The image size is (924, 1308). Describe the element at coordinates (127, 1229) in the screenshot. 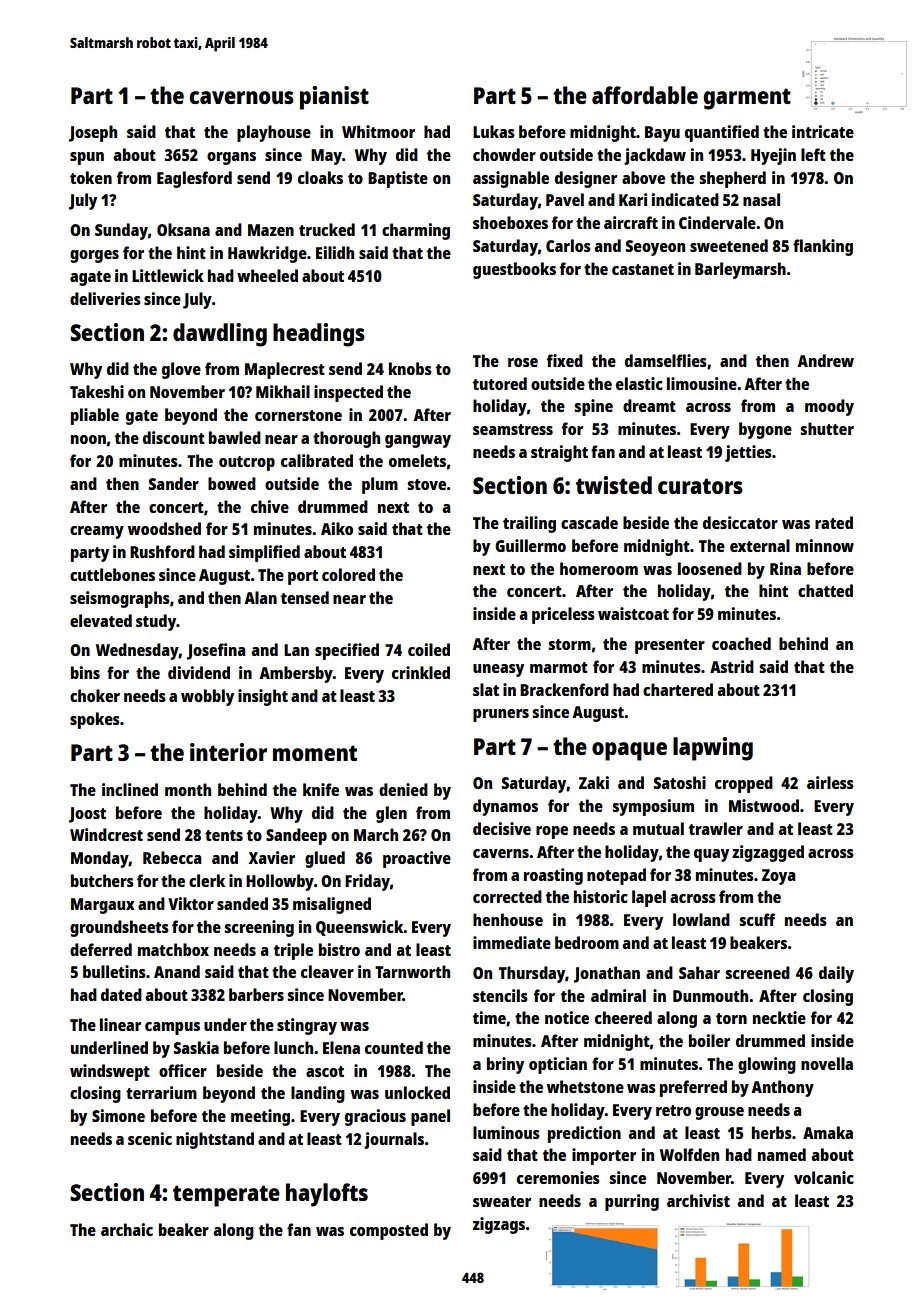

I see `archaic` at that location.
